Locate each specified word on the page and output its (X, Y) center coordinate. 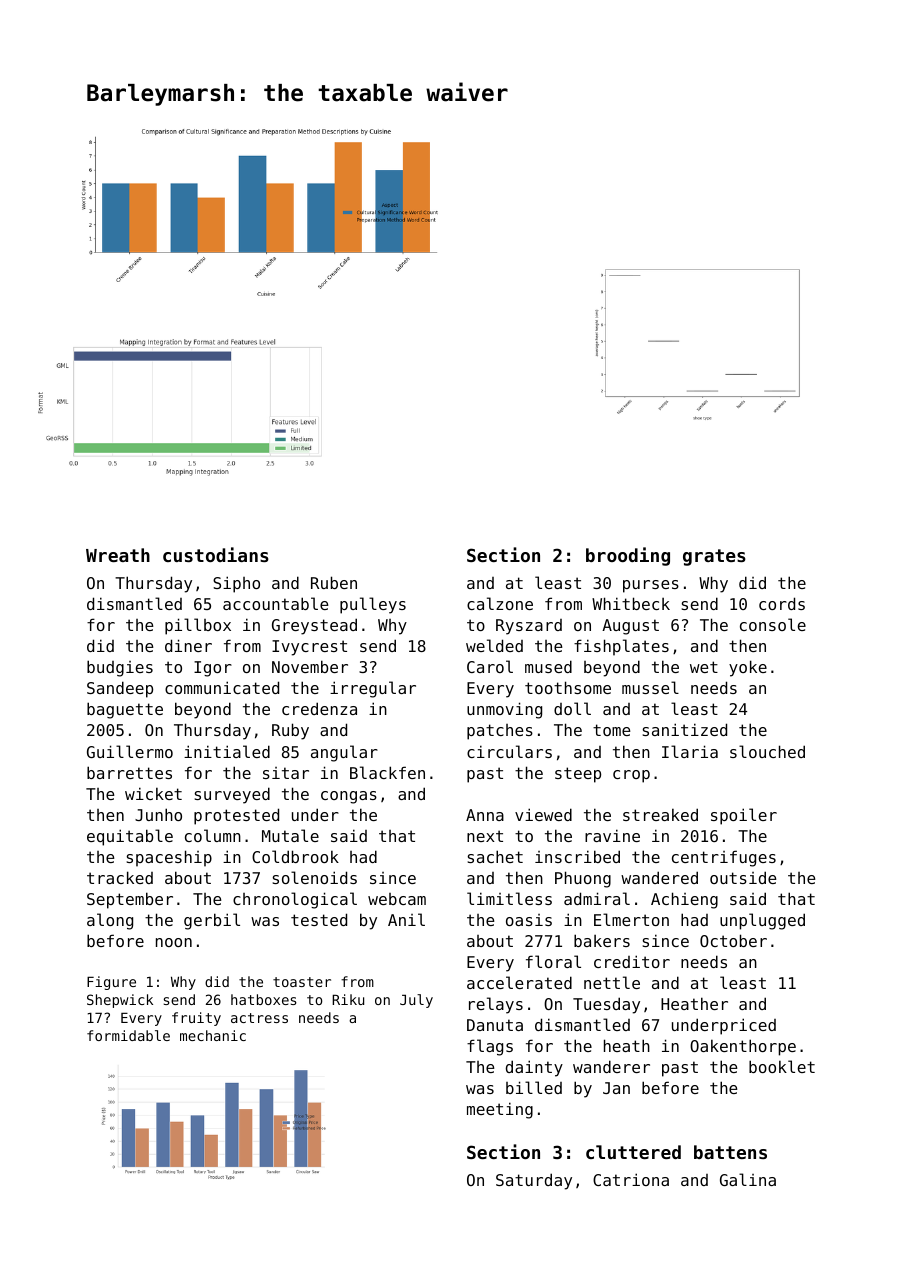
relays (496, 1005)
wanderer (611, 1066)
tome (612, 730)
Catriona (631, 1179)
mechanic (213, 1035)
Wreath (118, 555)
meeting (500, 1110)
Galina (748, 1179)
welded (494, 645)
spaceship (169, 858)
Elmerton (631, 919)
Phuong (583, 879)
